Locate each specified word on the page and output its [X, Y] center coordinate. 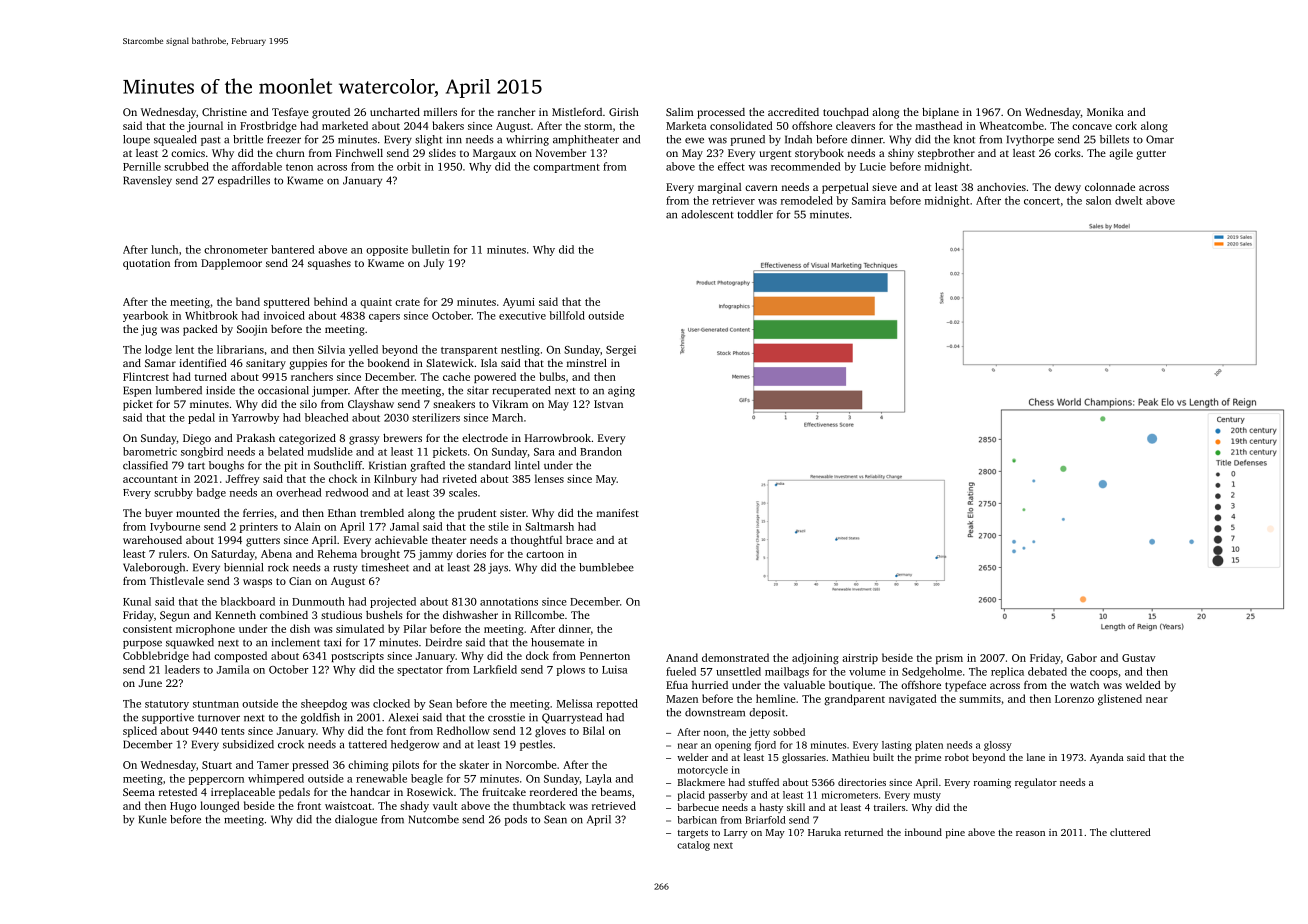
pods [516, 820]
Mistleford [577, 112]
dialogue [356, 820]
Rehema [337, 553]
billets [1114, 139]
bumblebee [606, 567]
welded [1143, 685]
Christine [224, 112]
